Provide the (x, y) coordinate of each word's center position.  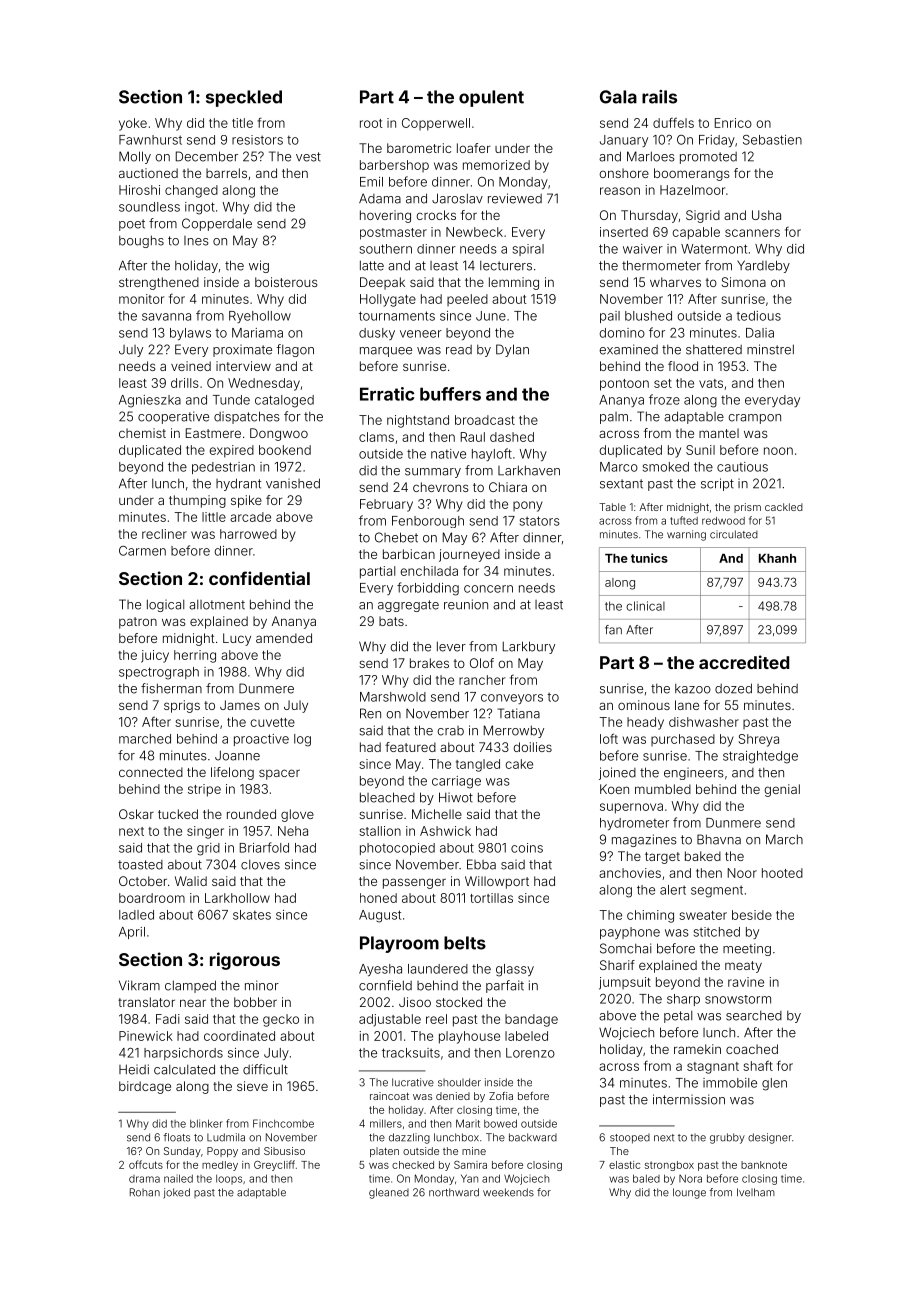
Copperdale (217, 224)
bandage (531, 1020)
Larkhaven (529, 470)
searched (754, 1016)
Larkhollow (237, 898)
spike (246, 501)
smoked (666, 467)
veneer (421, 334)
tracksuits (411, 1053)
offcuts (146, 1164)
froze (664, 399)
